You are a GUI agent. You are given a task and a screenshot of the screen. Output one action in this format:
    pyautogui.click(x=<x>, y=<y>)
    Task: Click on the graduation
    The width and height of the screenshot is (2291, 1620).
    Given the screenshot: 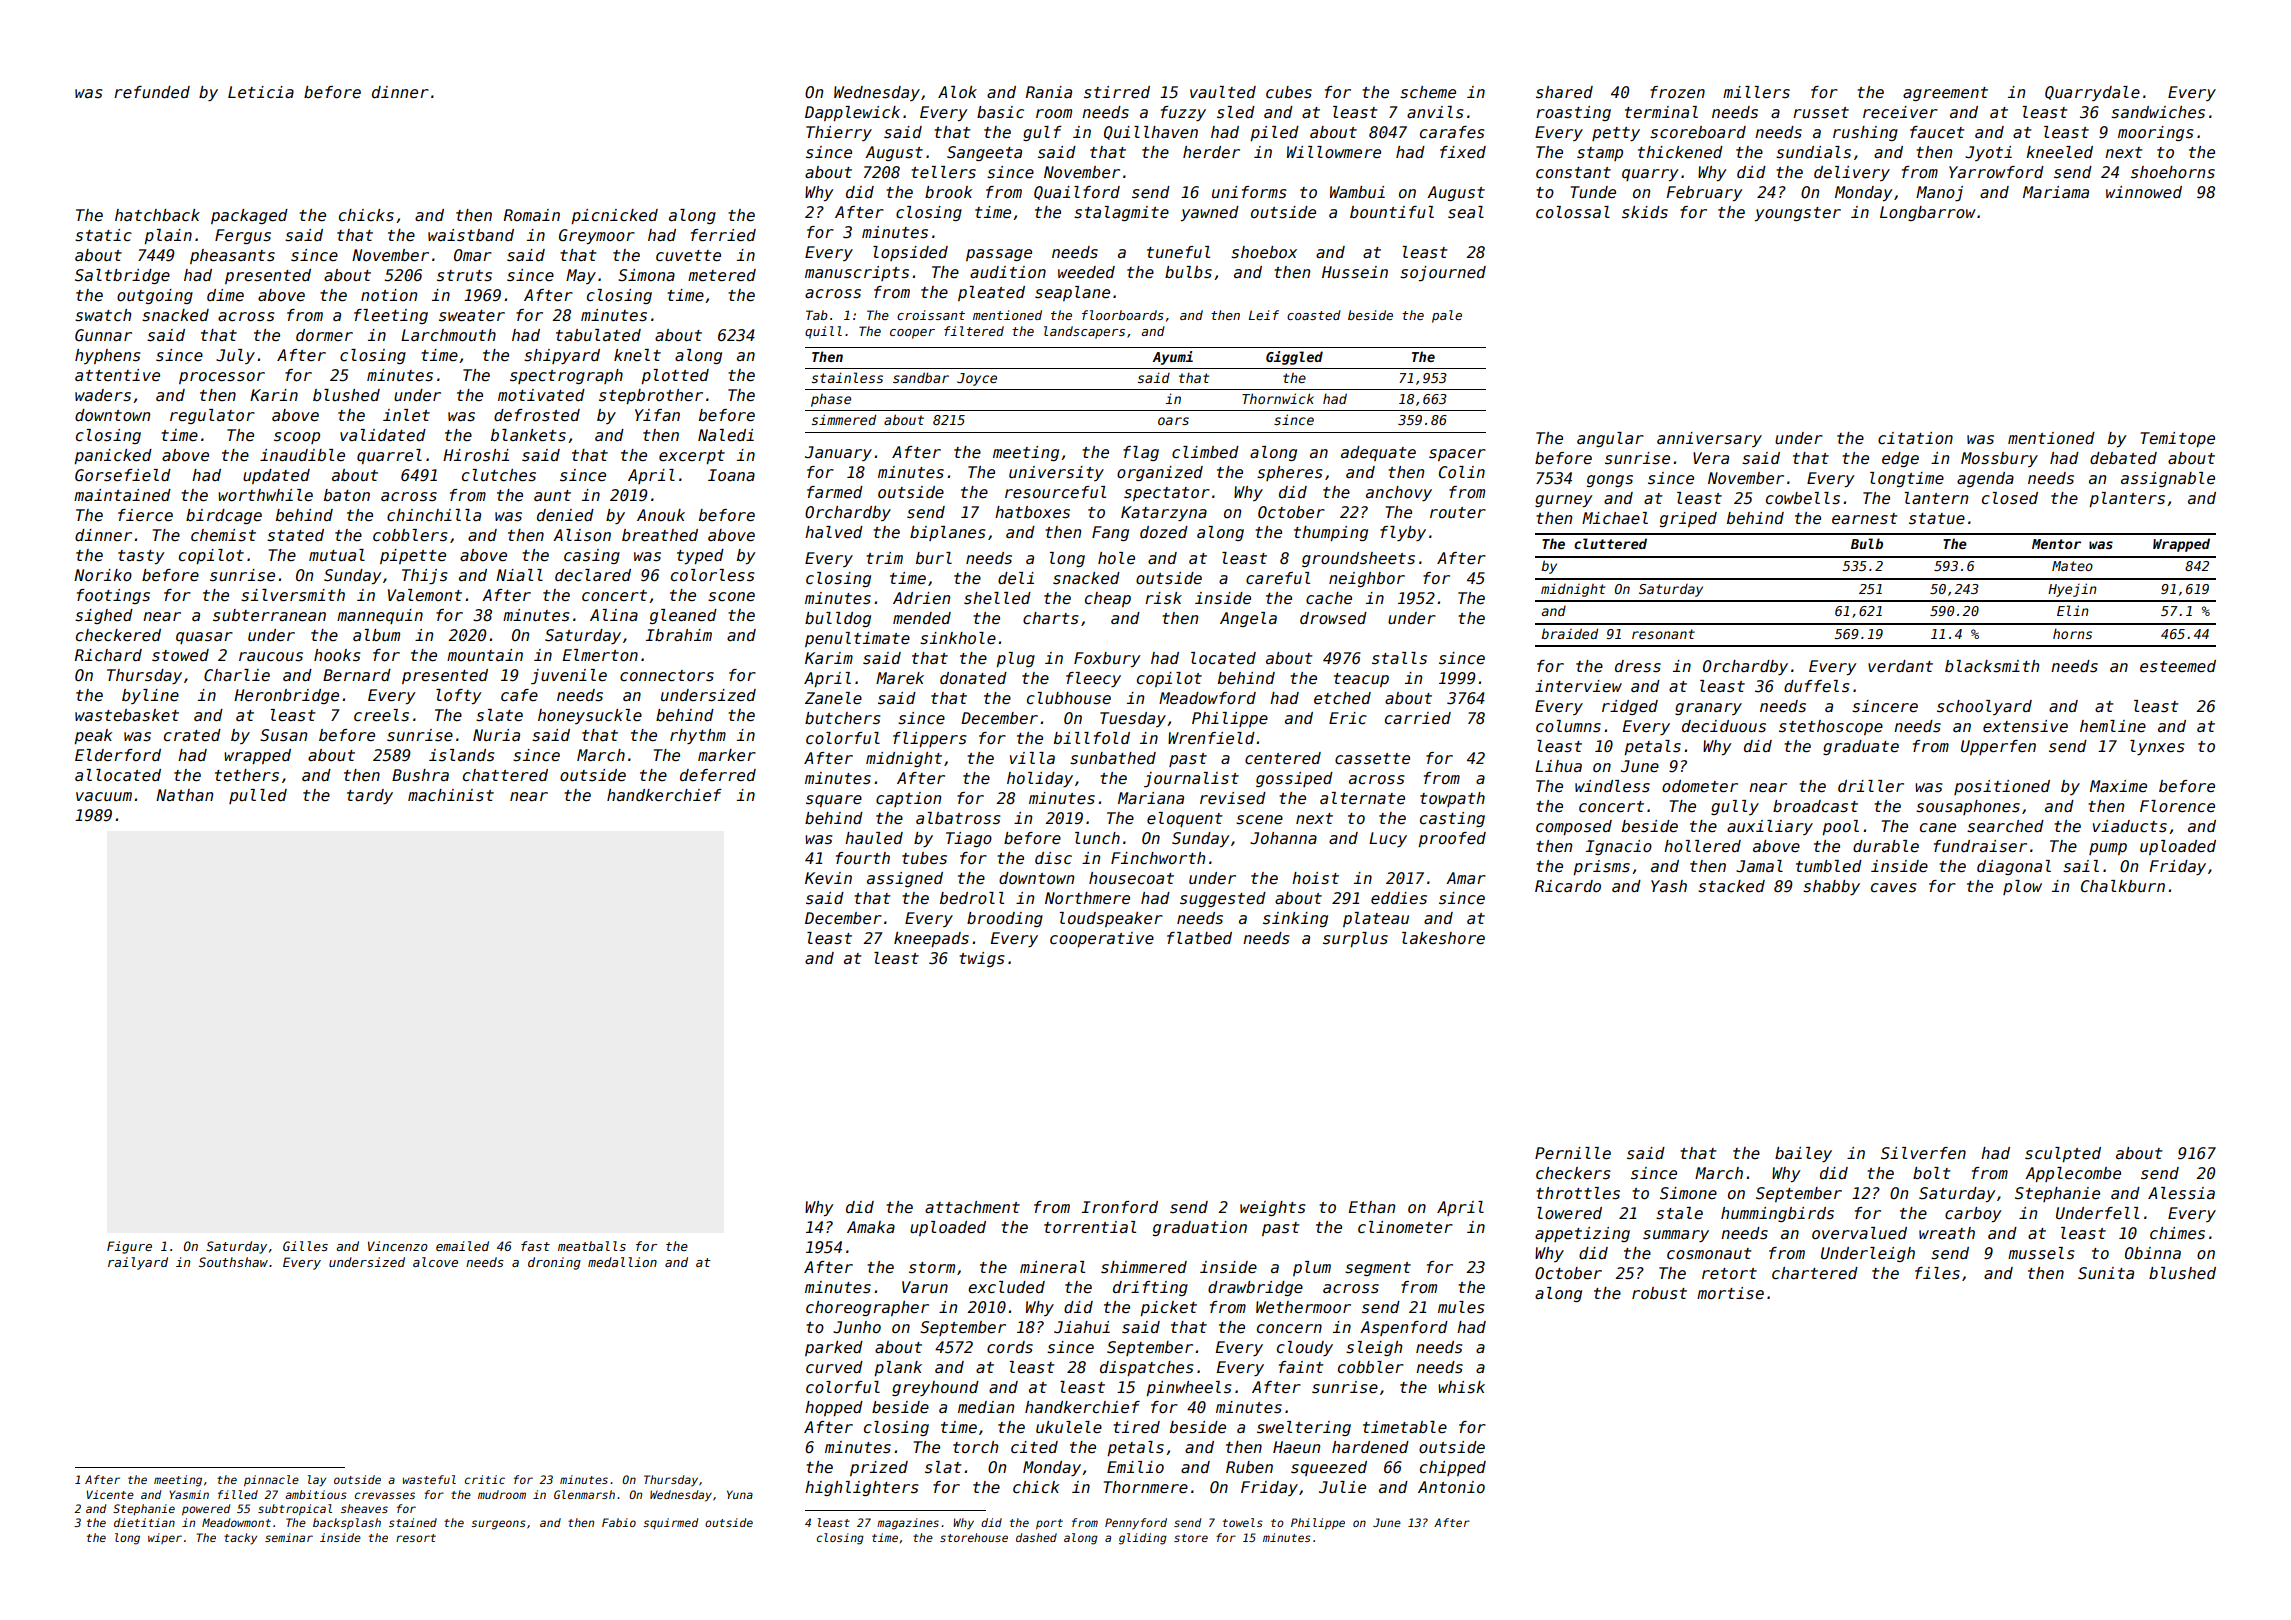 What is the action you would take?
    pyautogui.click(x=1200, y=1228)
